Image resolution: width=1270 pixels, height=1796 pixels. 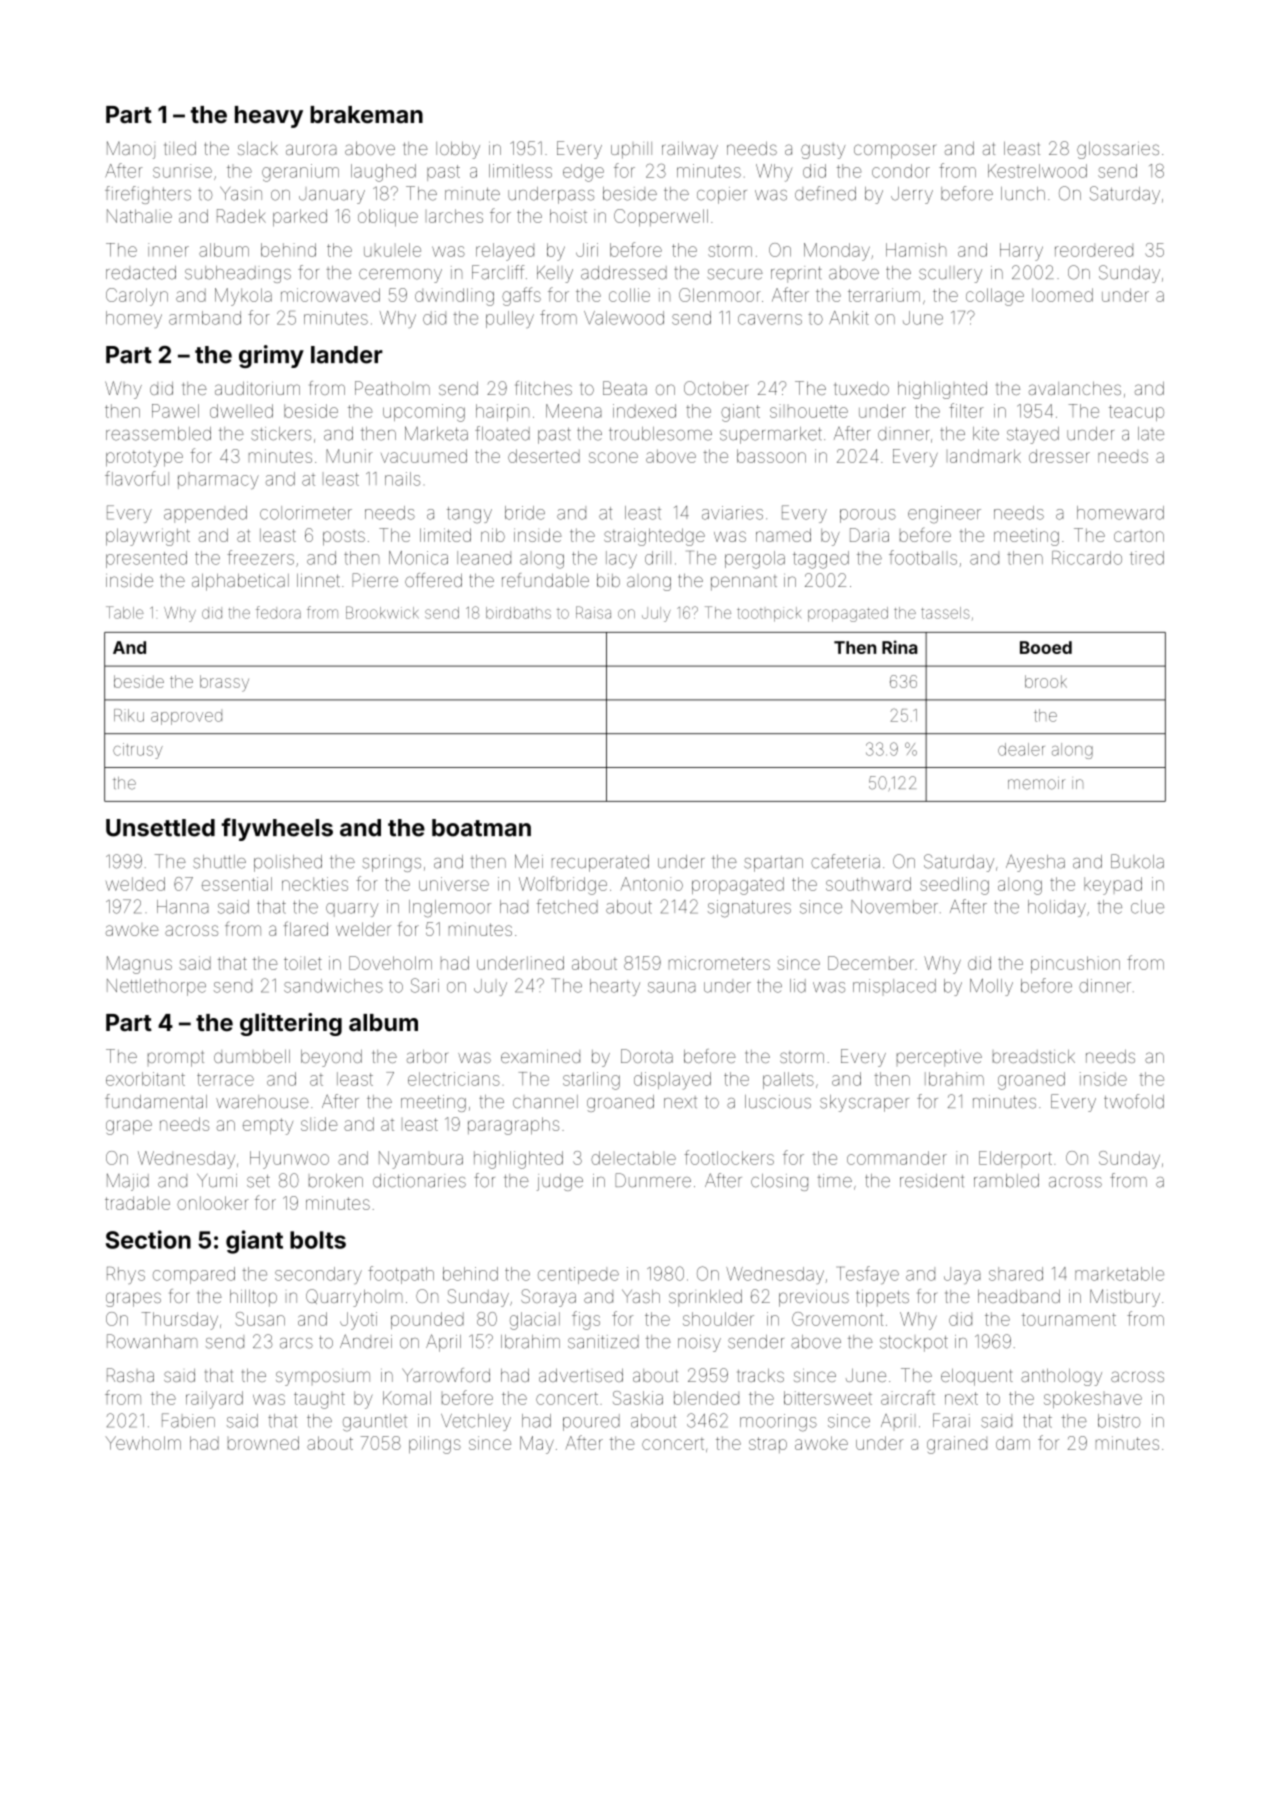 I want to click on Jyoti, so click(x=358, y=1321).
